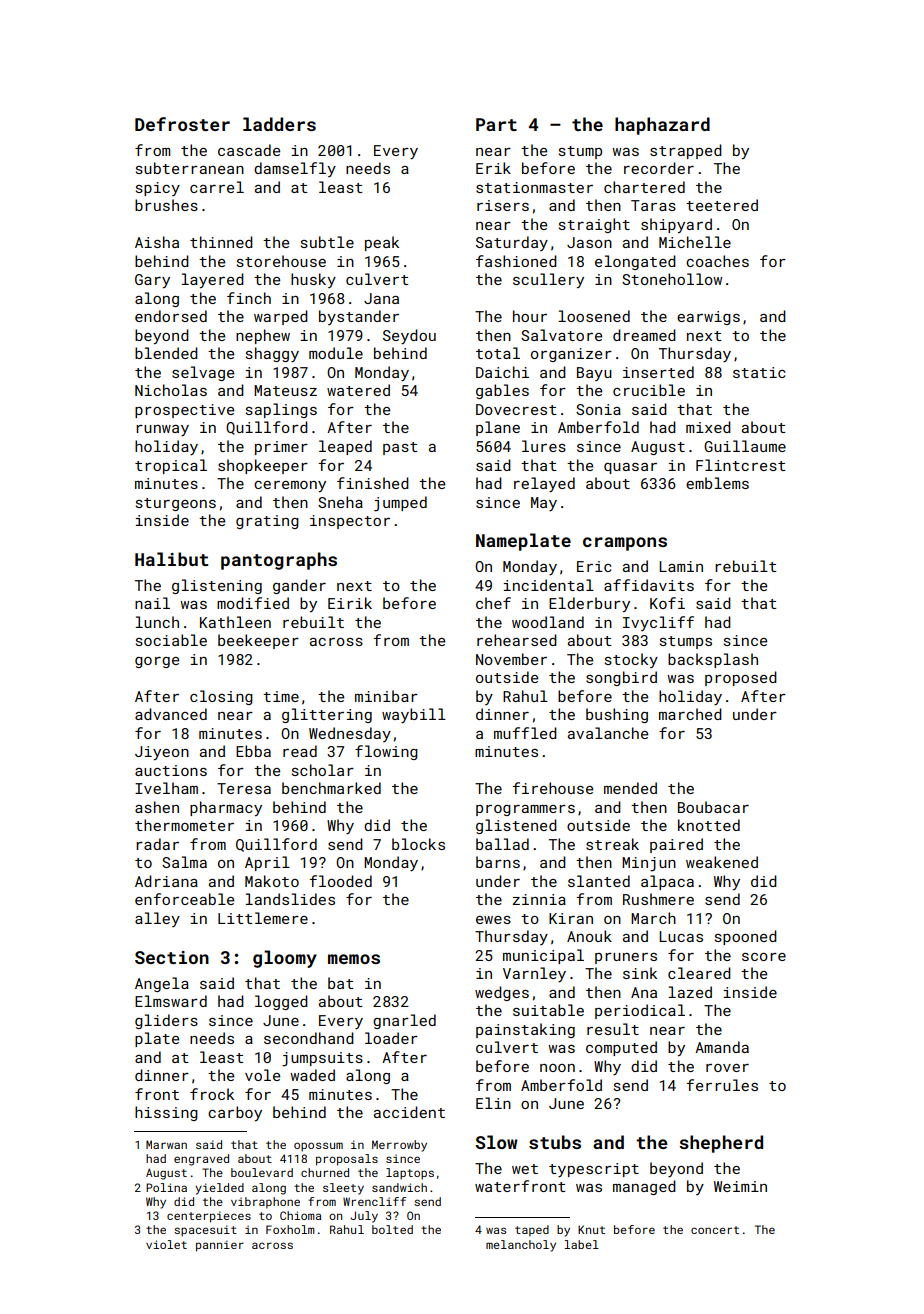 The height and width of the image is (1314, 924). What do you see at coordinates (217, 586) in the image?
I see `glistening` at bounding box center [217, 586].
